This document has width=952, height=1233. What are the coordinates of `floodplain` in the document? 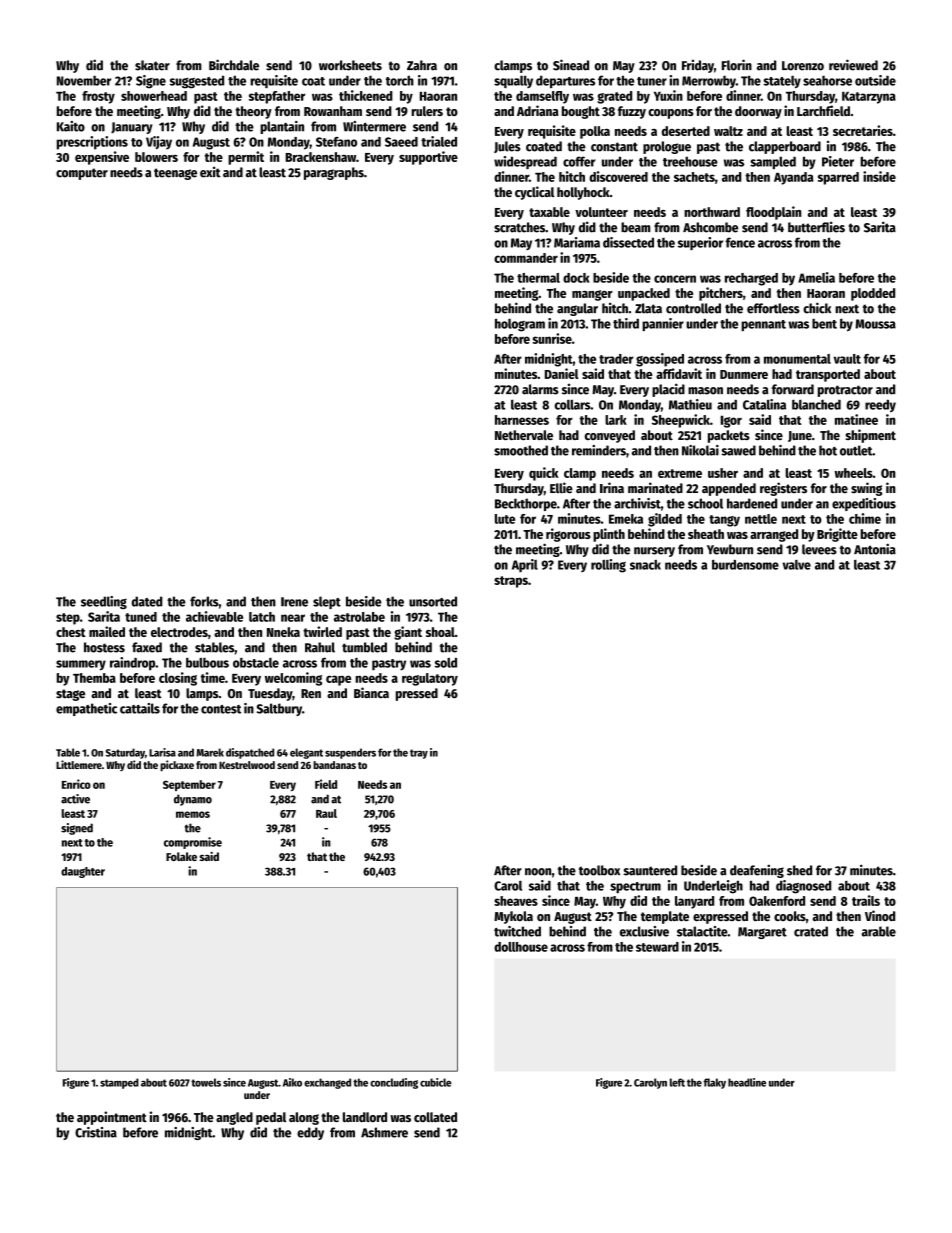 It's located at (773, 213).
